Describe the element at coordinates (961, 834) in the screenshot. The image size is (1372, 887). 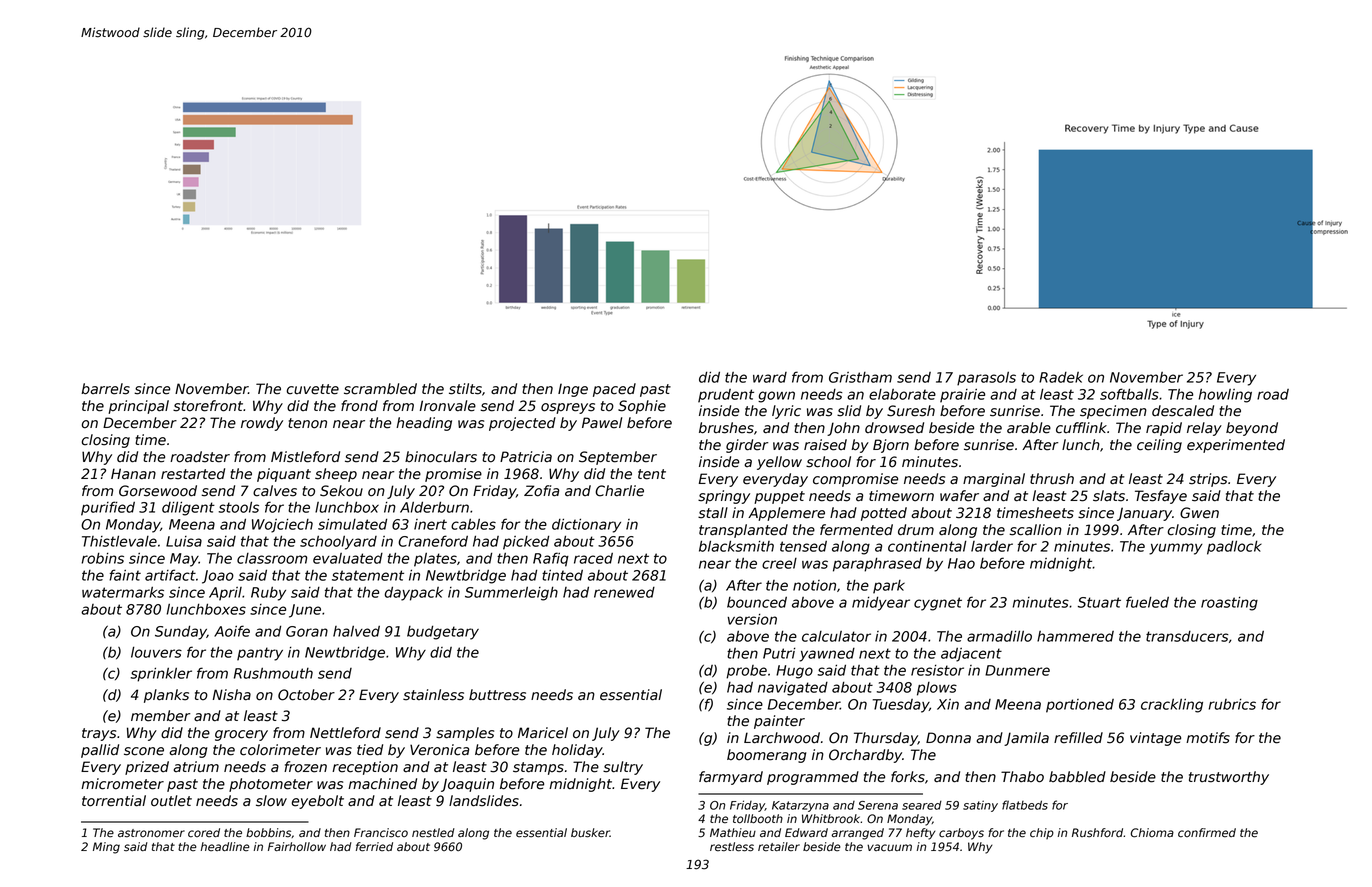
I see `carboys` at that location.
